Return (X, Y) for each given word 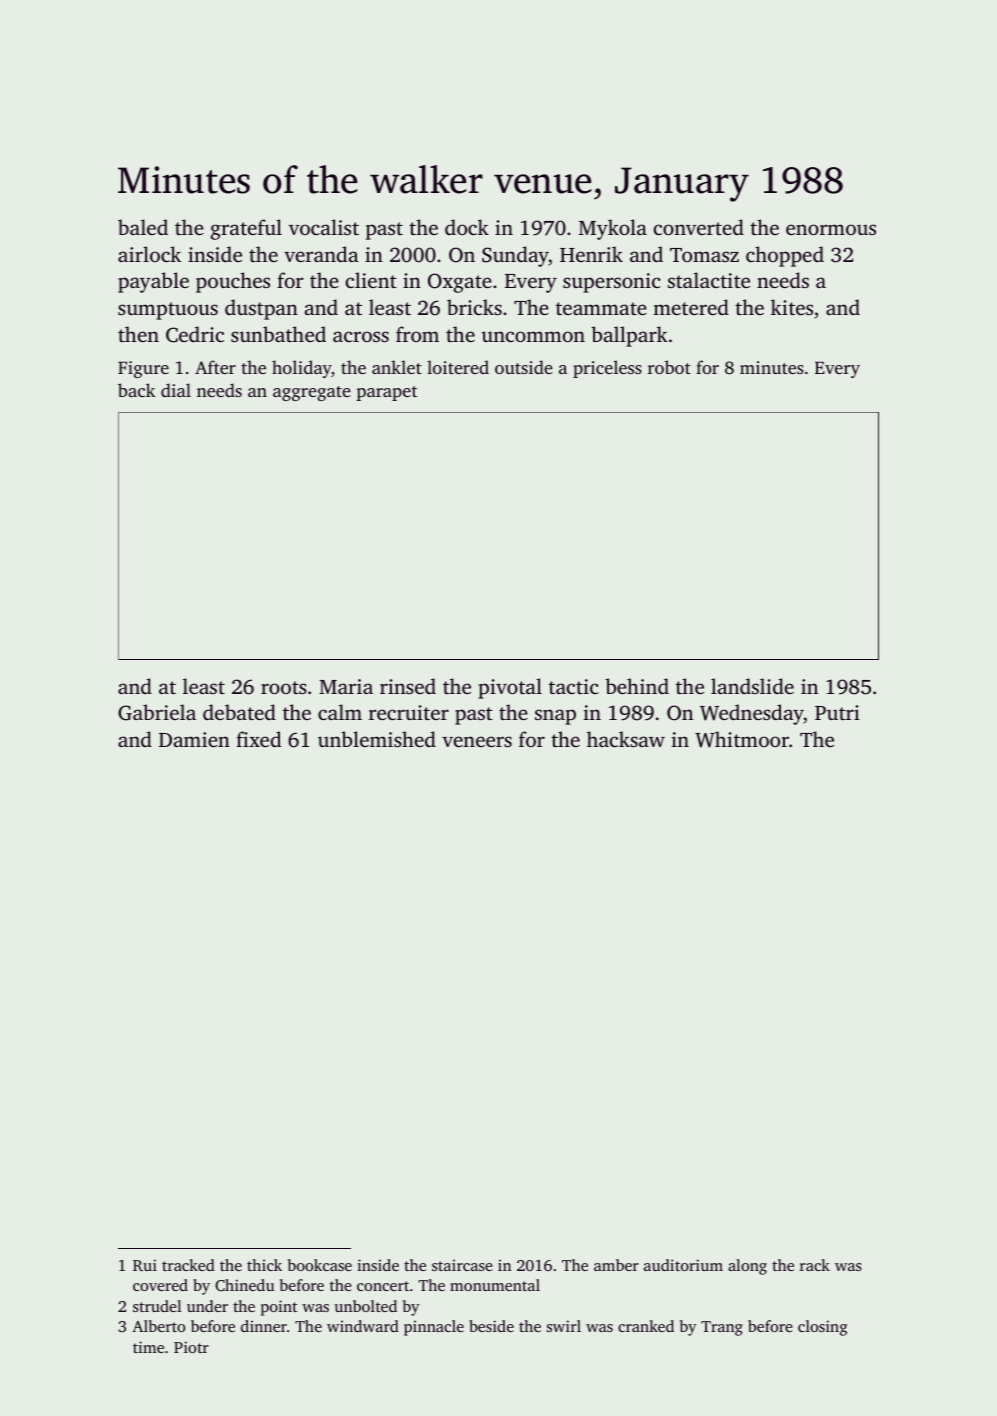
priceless (607, 369)
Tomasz (704, 255)
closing (822, 1328)
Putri (837, 712)
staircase (462, 1265)
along (747, 1267)
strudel (157, 1306)
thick (264, 1265)
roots (284, 687)
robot (669, 367)
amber (616, 1265)
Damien (194, 739)
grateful (246, 229)
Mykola (613, 229)
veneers (477, 741)
